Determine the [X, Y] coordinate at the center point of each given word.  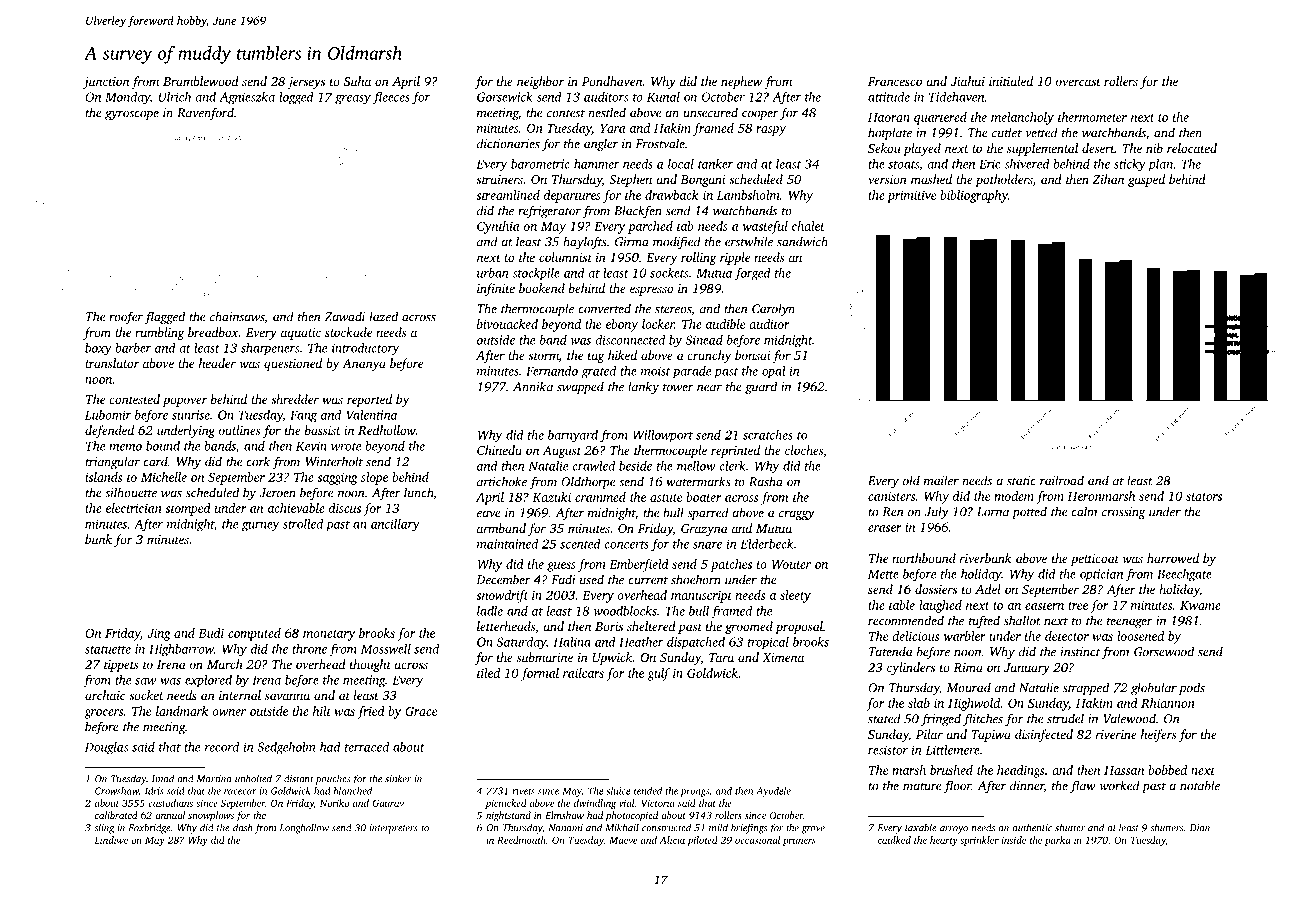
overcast [1078, 82]
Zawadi [345, 316]
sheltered [651, 626]
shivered [1027, 164]
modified [677, 242]
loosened [1140, 636]
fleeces [391, 98]
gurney [260, 527]
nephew [741, 82]
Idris [154, 791]
